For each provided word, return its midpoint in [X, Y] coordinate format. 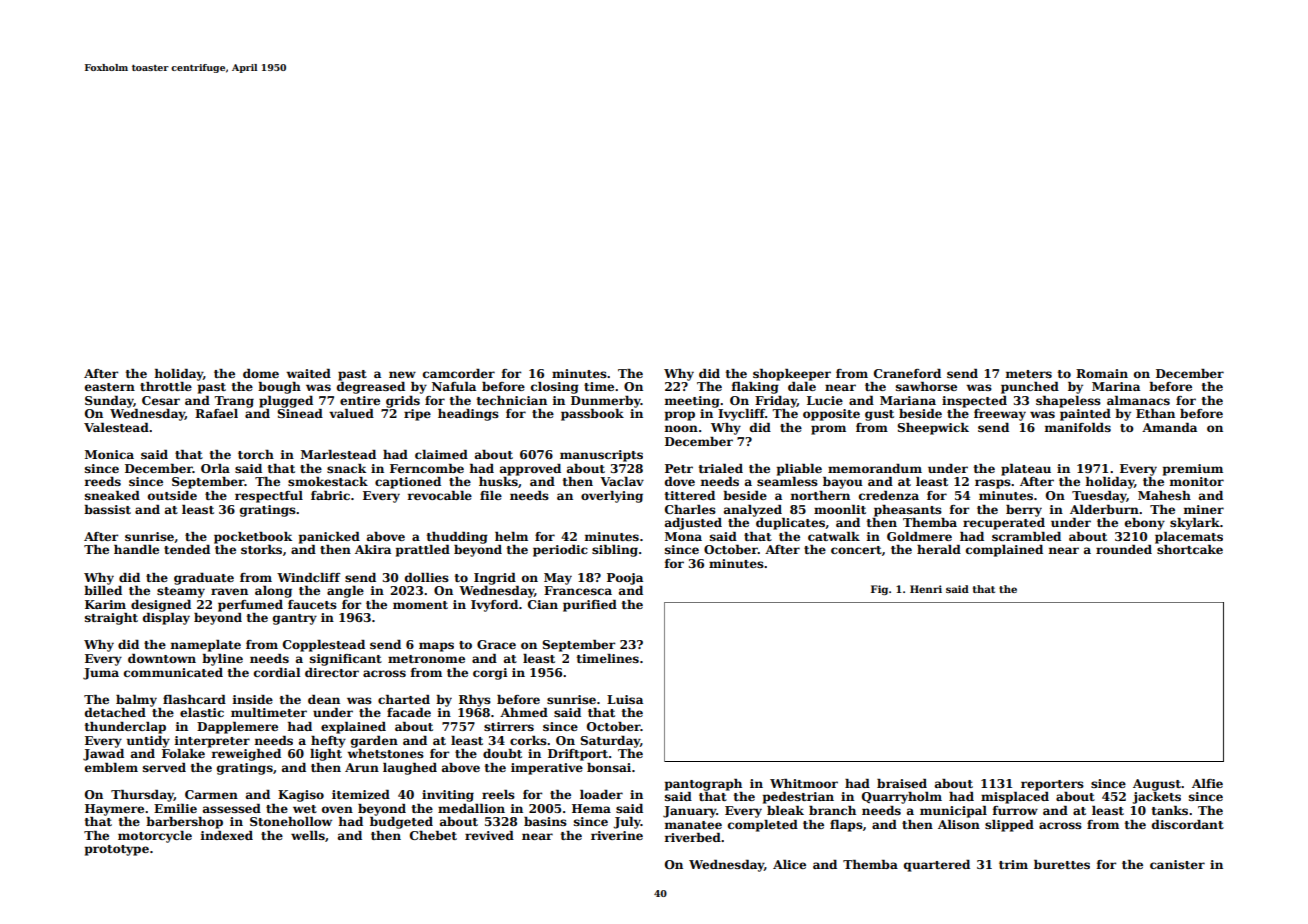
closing [555, 388]
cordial [277, 672]
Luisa [625, 699]
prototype [117, 850]
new [402, 374]
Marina [1116, 386]
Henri [926, 589]
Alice [789, 864]
